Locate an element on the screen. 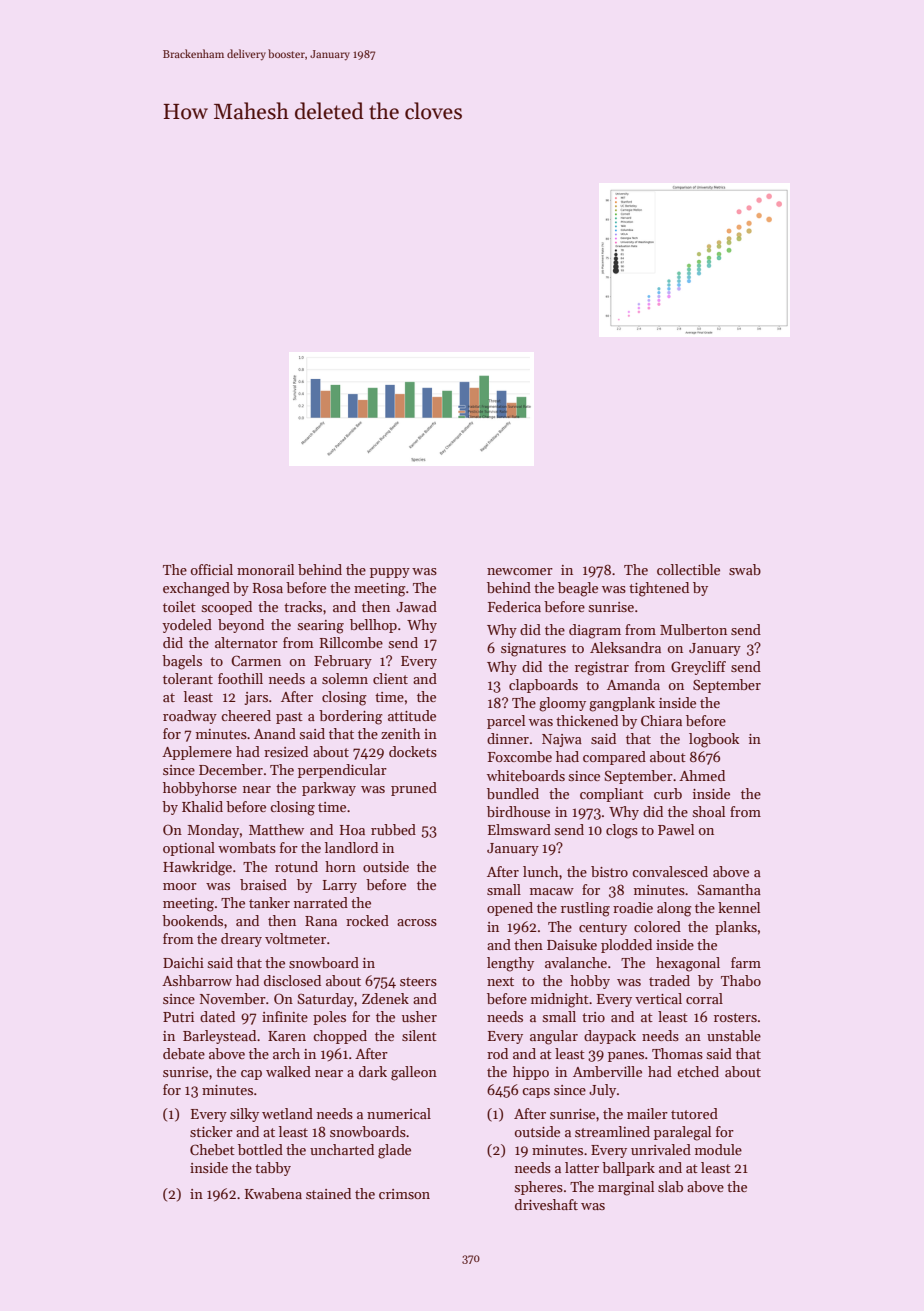 This screenshot has height=1311, width=924. Kwabena is located at coordinates (273, 1193).
